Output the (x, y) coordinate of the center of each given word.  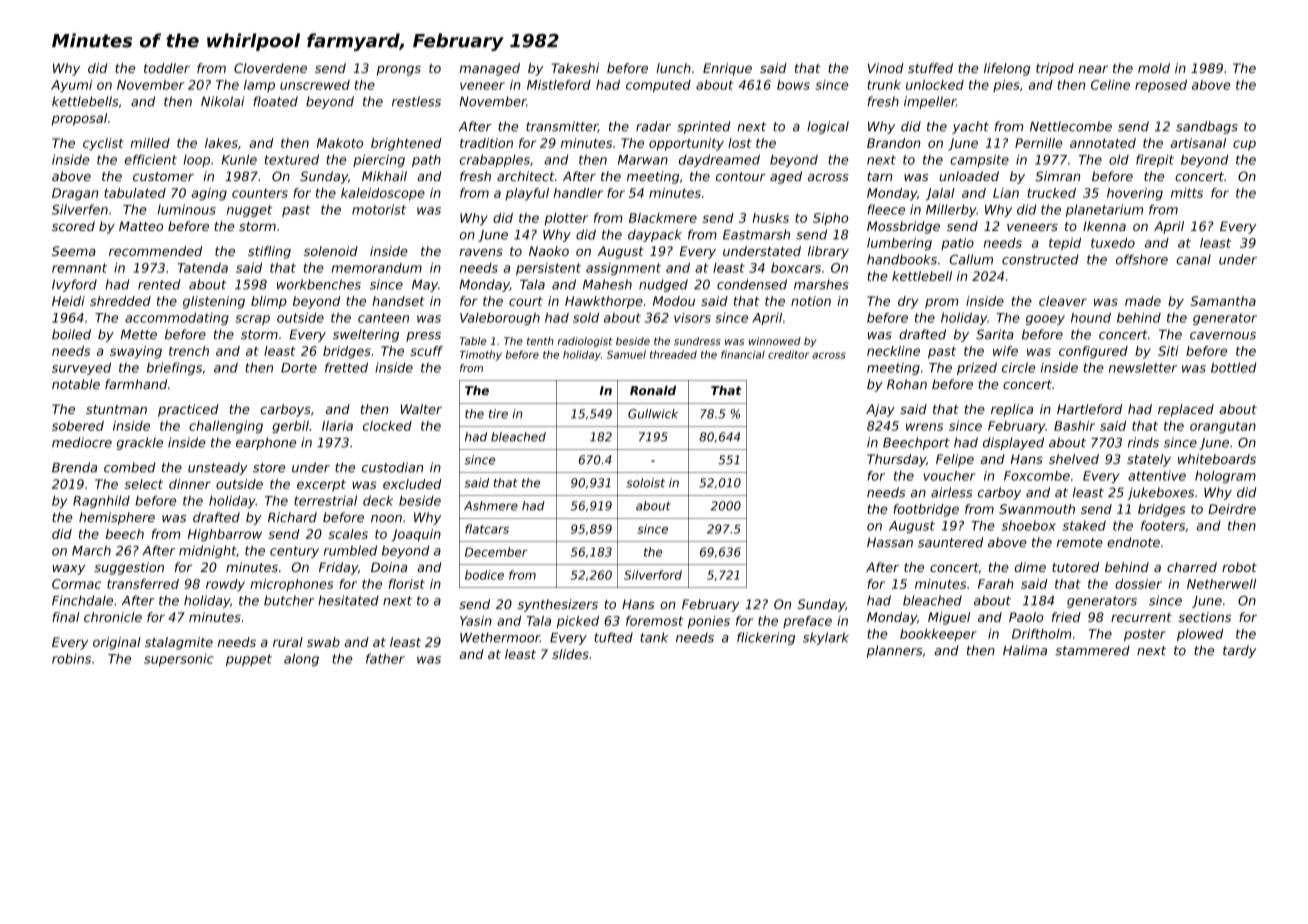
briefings (174, 368)
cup (1244, 145)
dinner (190, 484)
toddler (167, 68)
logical (828, 127)
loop (196, 161)
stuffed (930, 68)
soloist (645, 483)
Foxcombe (1037, 476)
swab (323, 642)
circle (1019, 367)
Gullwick (653, 414)
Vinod (886, 68)
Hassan (890, 542)
